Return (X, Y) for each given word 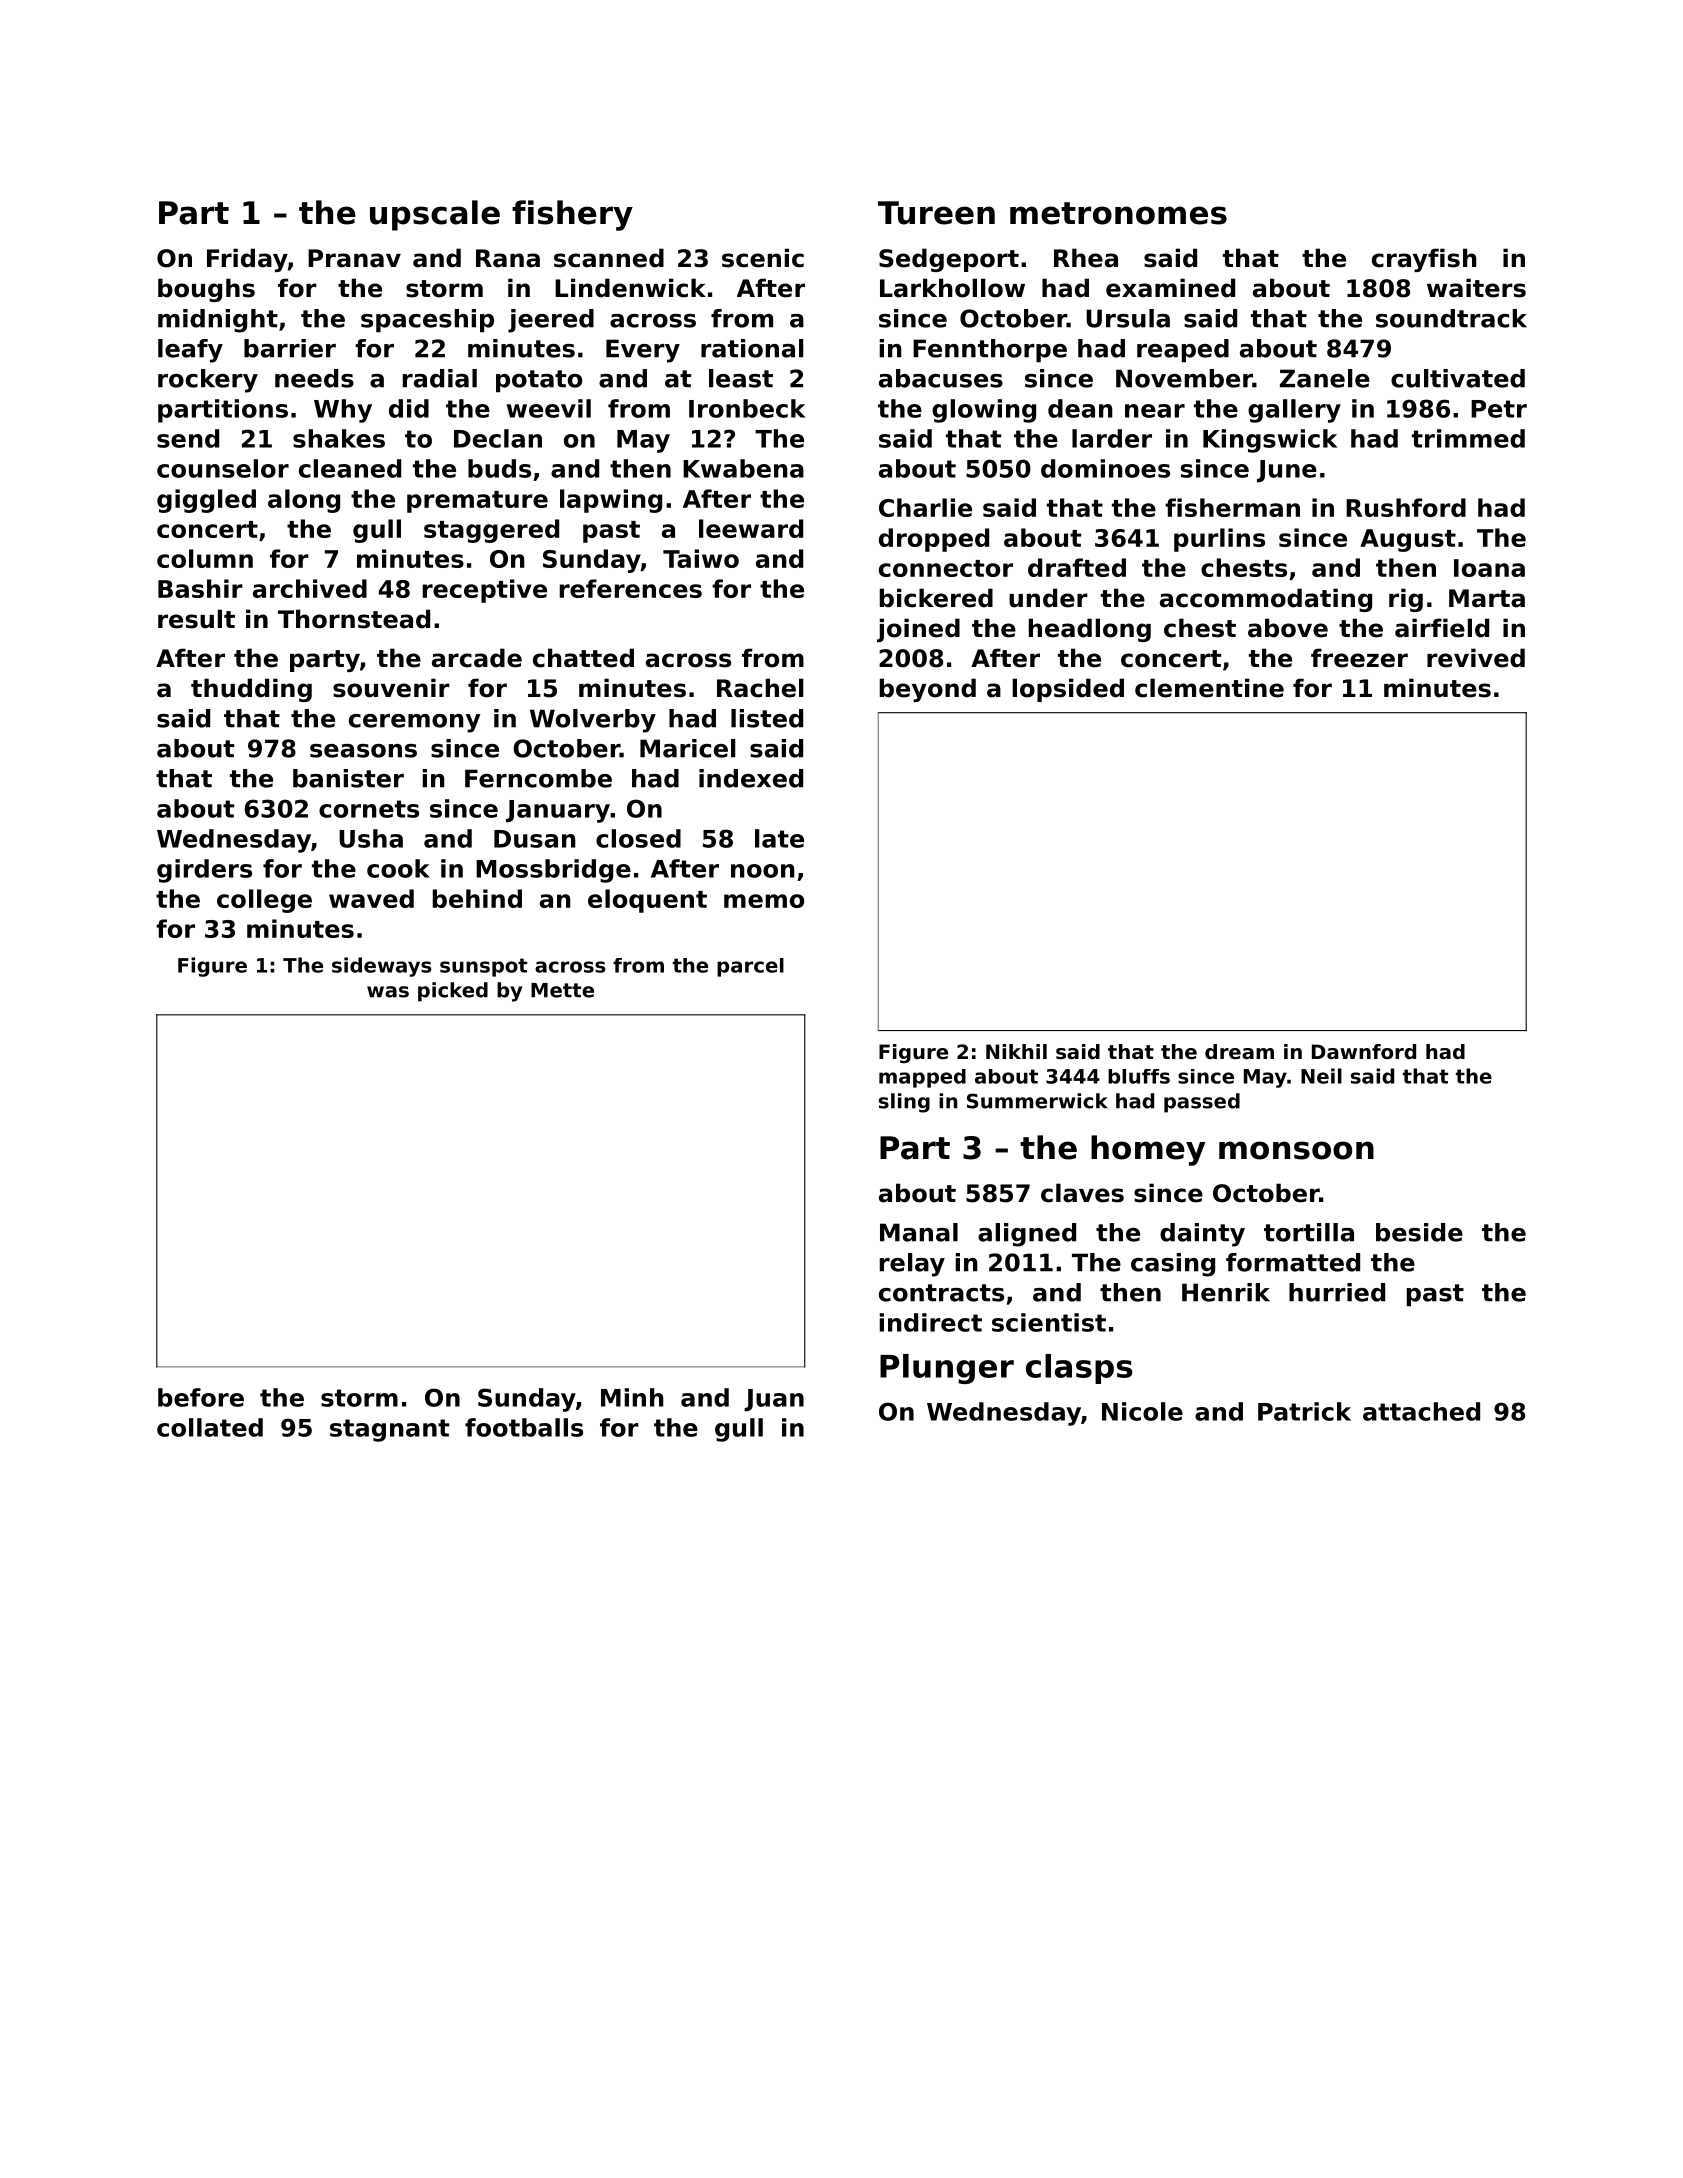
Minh (632, 1397)
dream (1239, 1052)
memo (764, 901)
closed (638, 838)
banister (348, 778)
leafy (190, 351)
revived (1476, 658)
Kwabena (743, 468)
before (201, 1397)
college (264, 901)
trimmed (1468, 438)
